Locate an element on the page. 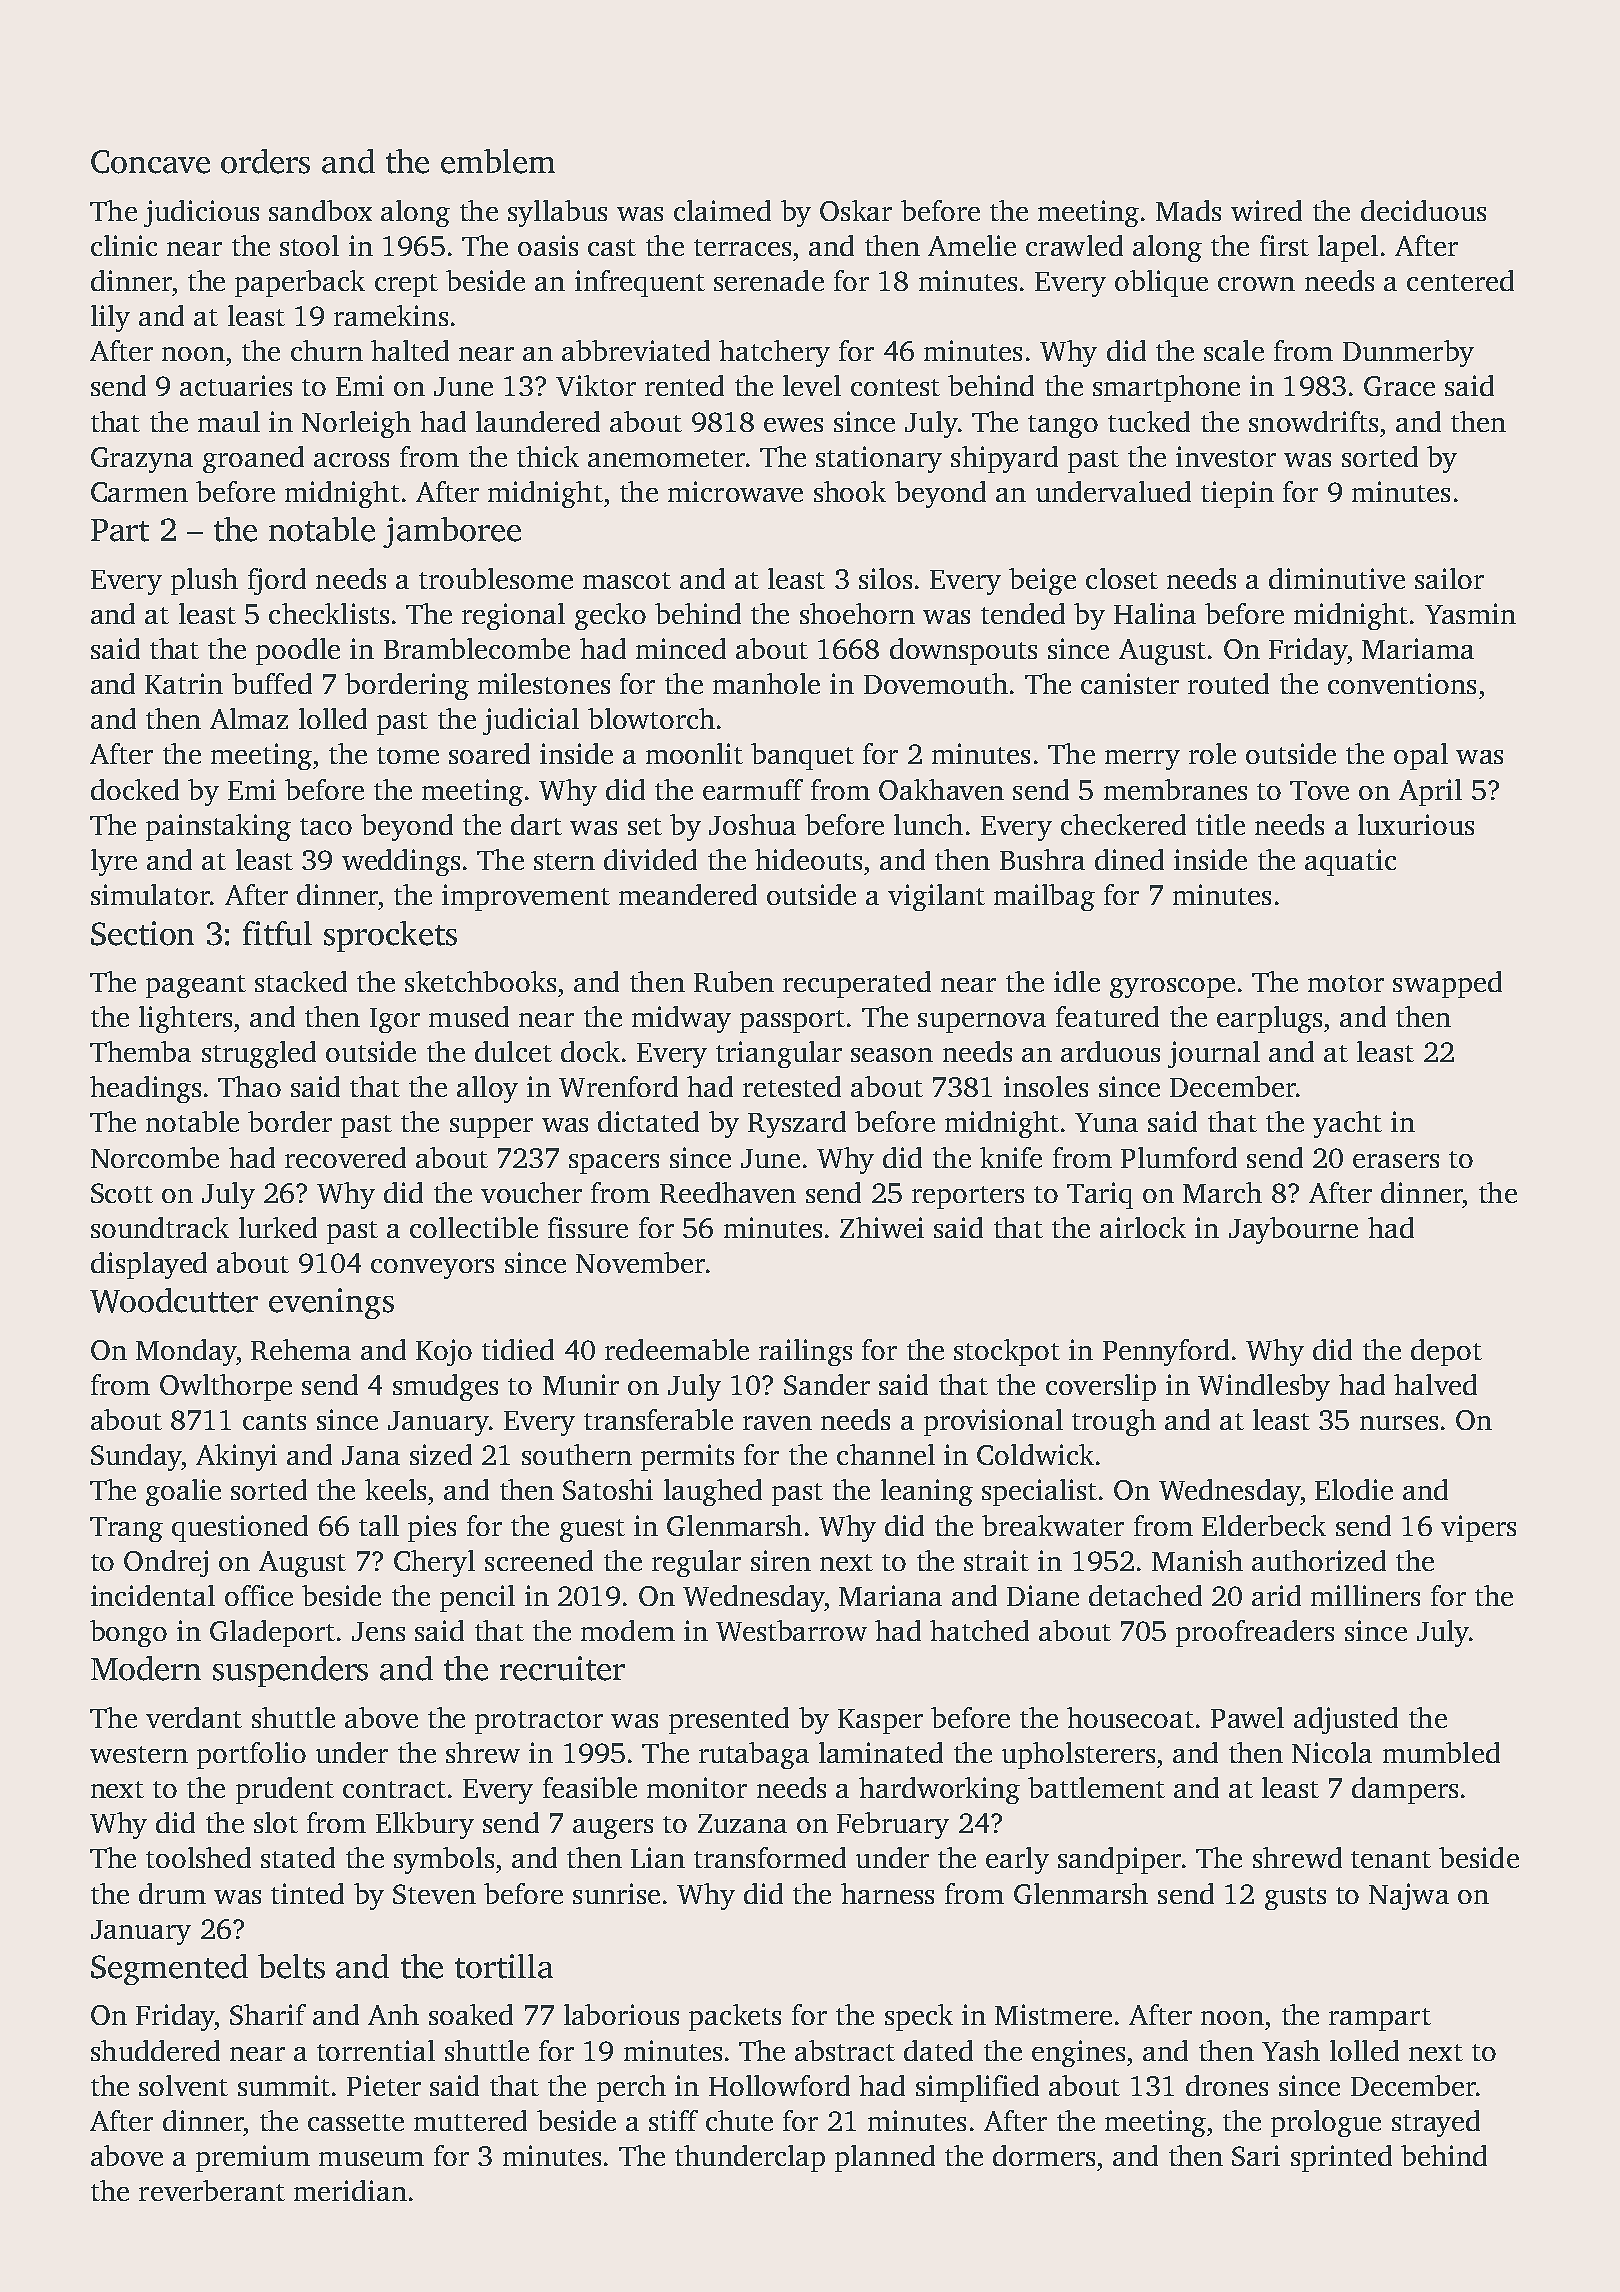 Image resolution: width=1620 pixels, height=2292 pixels. luxurious is located at coordinates (1416, 824).
